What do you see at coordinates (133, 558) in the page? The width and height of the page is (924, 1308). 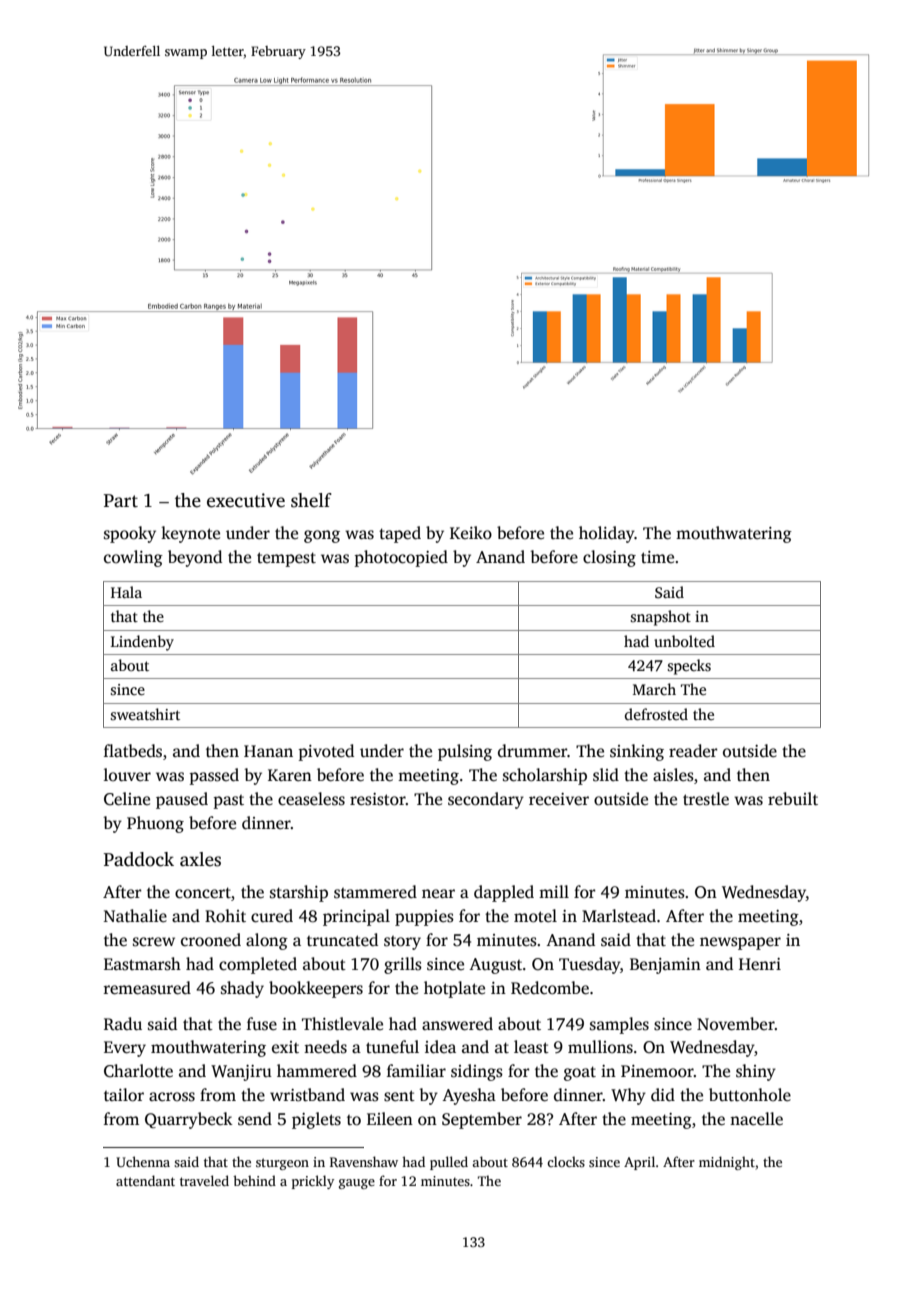 I see `cowling` at bounding box center [133, 558].
